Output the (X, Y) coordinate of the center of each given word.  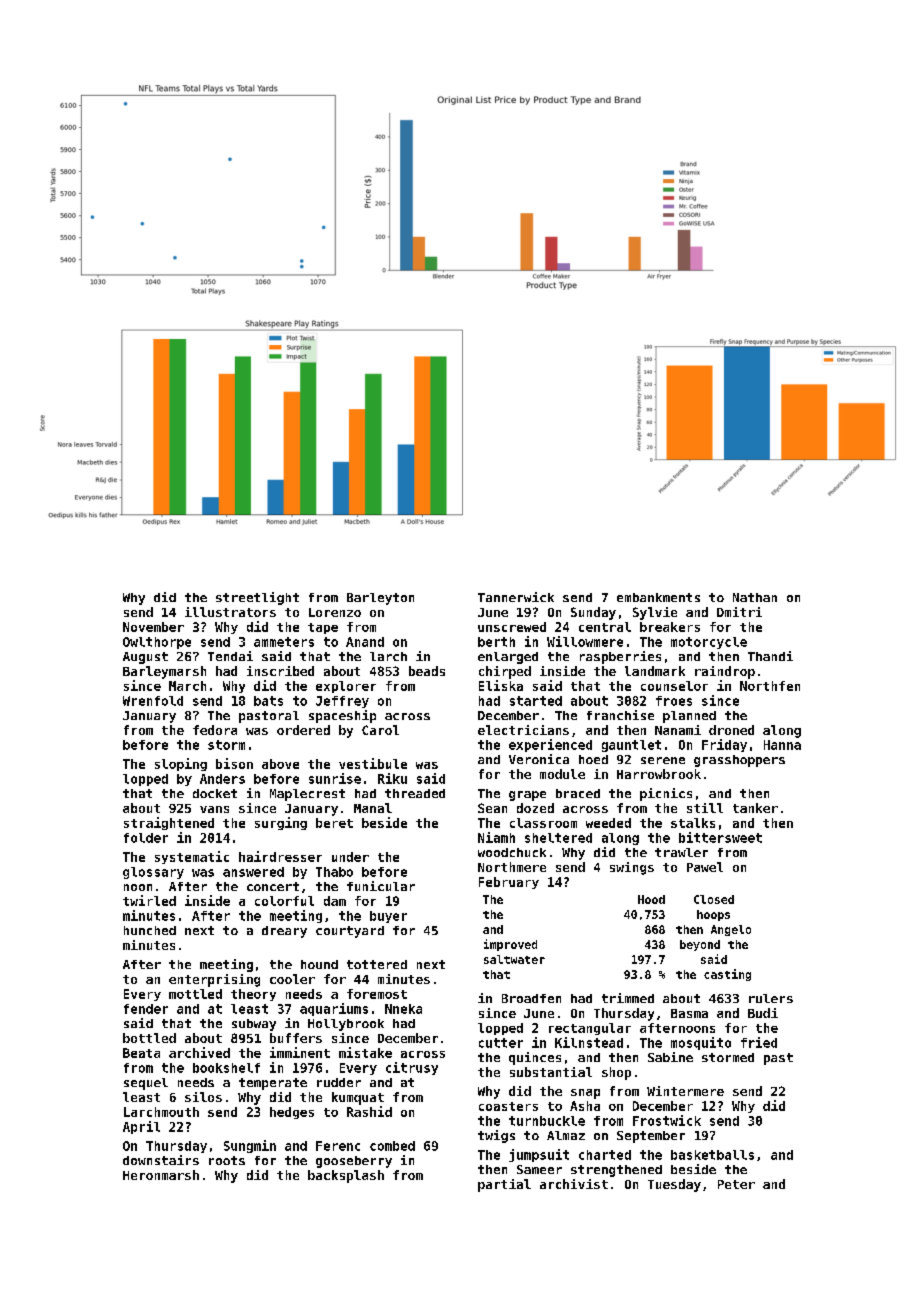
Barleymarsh (164, 672)
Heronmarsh (161, 1175)
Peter (736, 1184)
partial (504, 1185)
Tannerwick (516, 597)
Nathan (755, 597)
